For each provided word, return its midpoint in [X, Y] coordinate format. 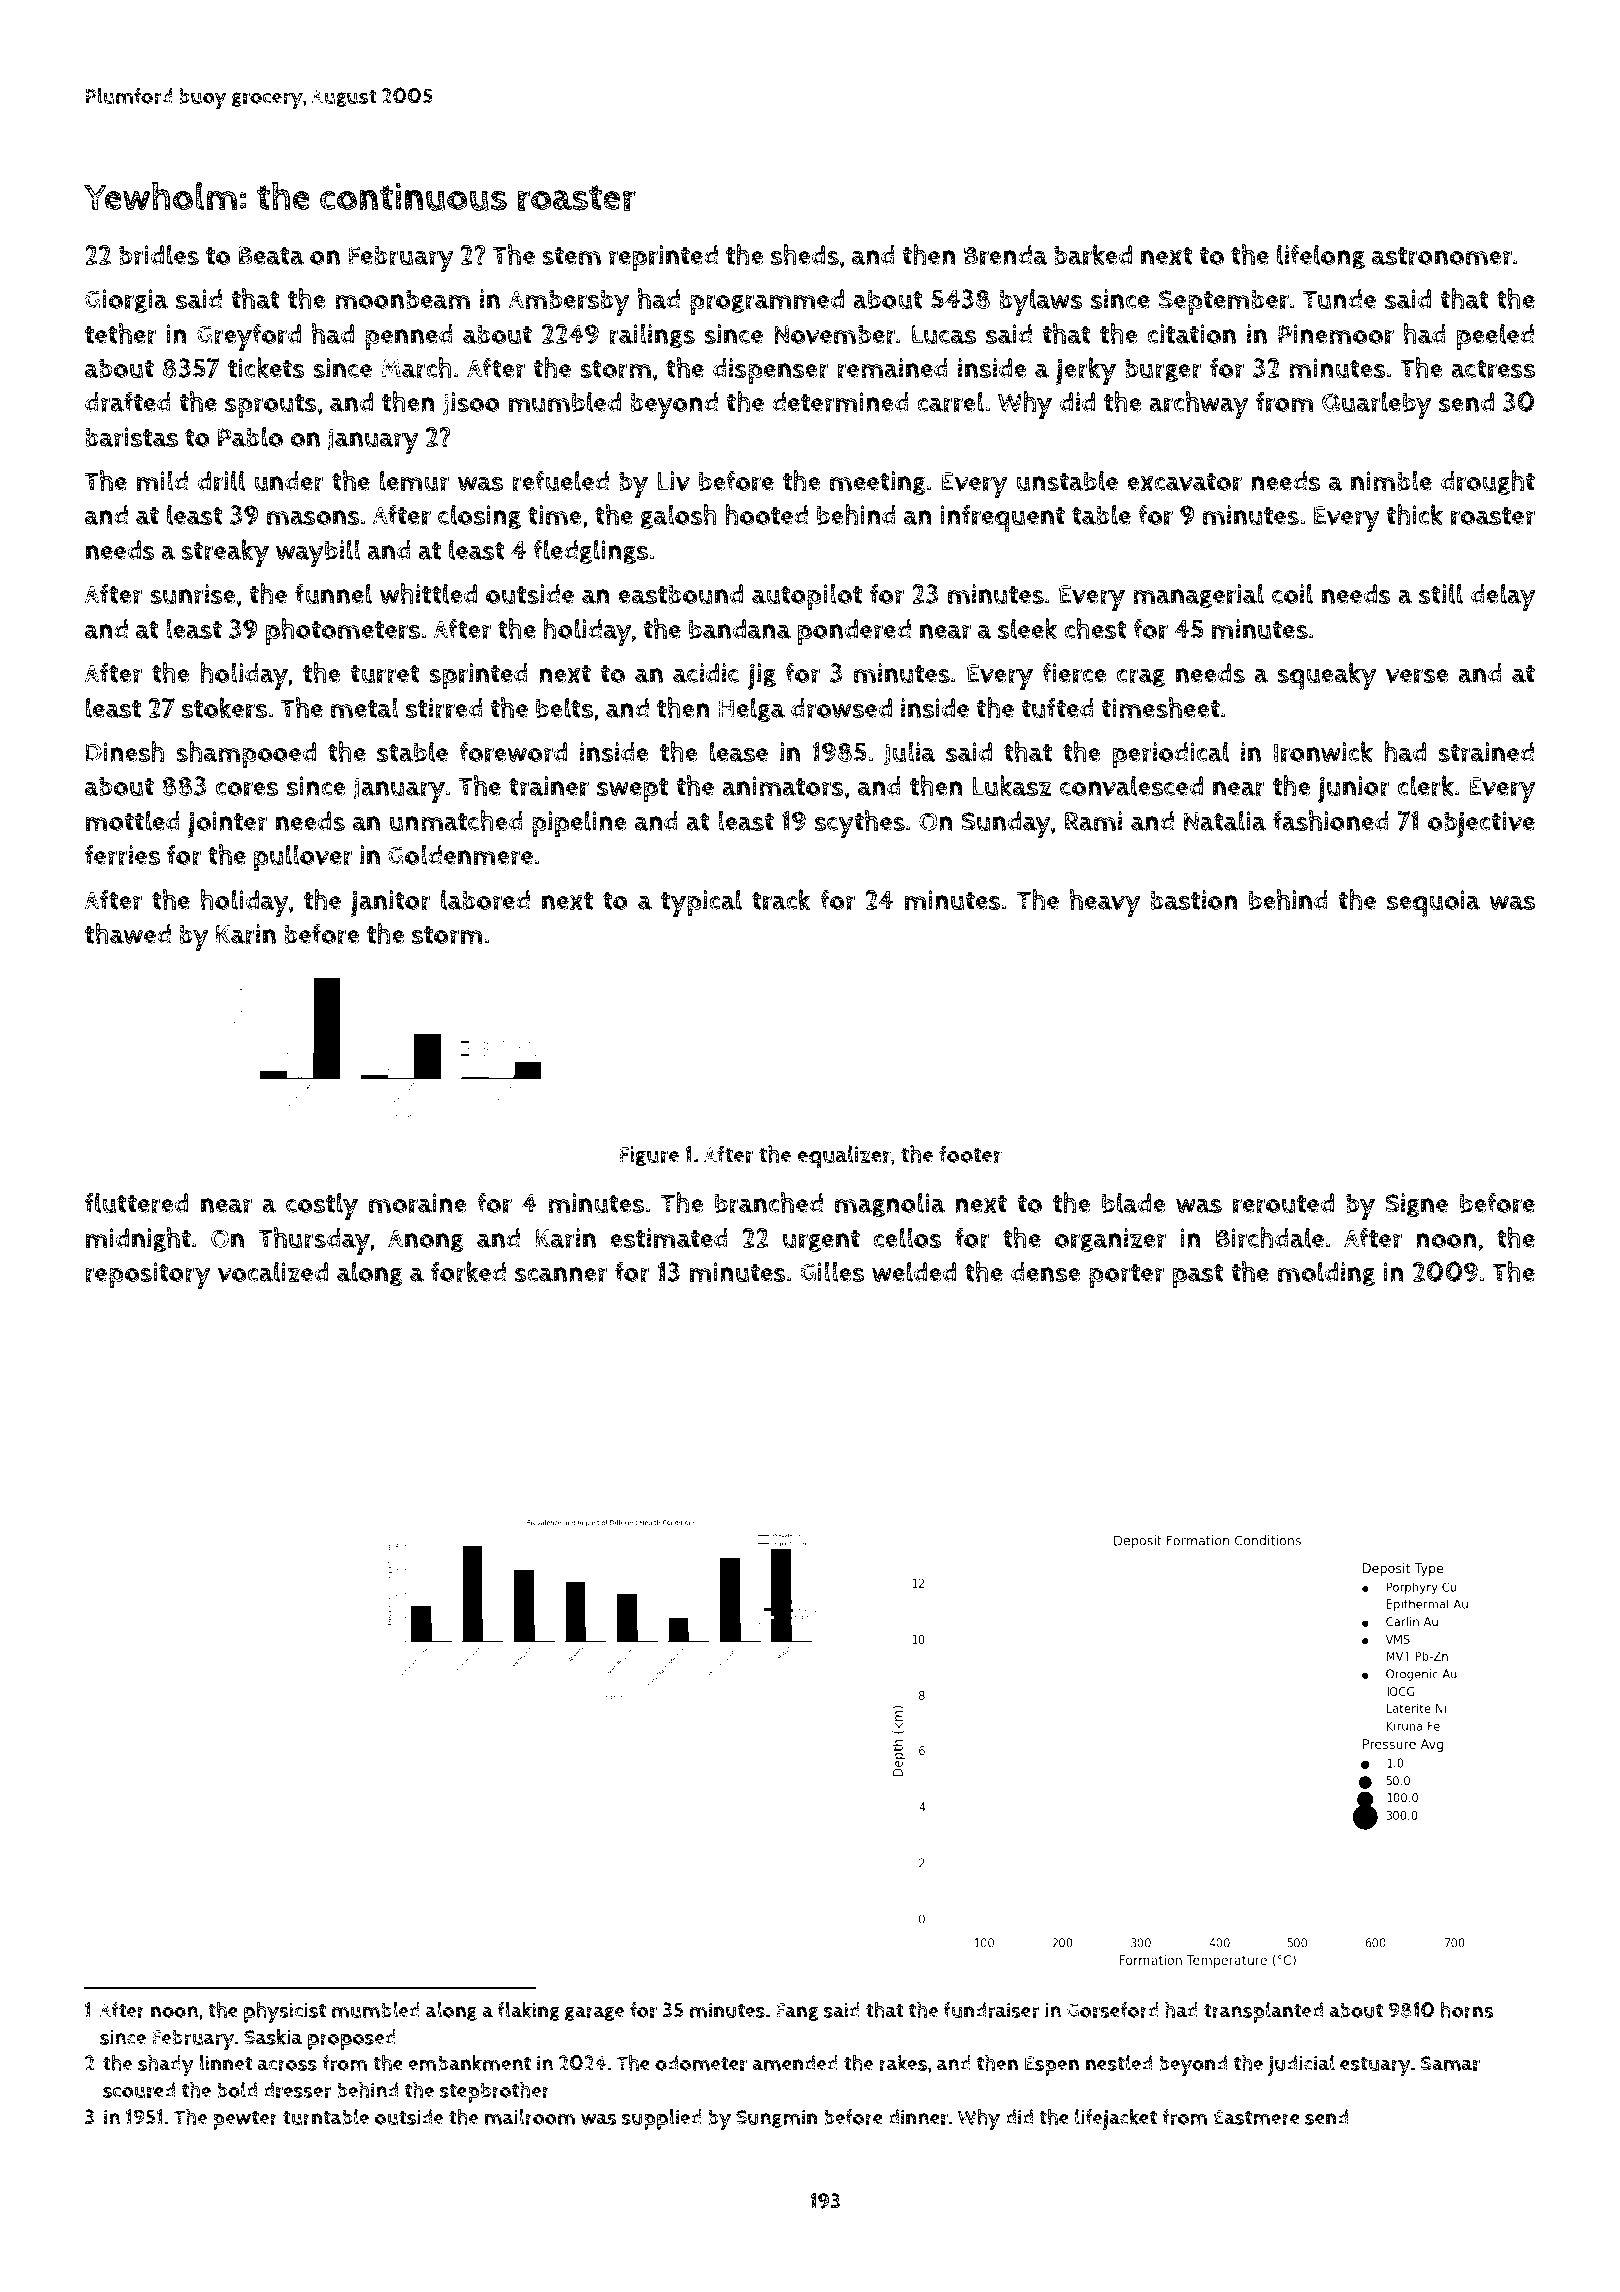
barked [1093, 255]
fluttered [136, 1203]
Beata [271, 255]
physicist [285, 2012]
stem [571, 256]
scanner [561, 1275]
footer [970, 1154]
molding [1326, 1273]
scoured [139, 2090]
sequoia [1433, 903]
